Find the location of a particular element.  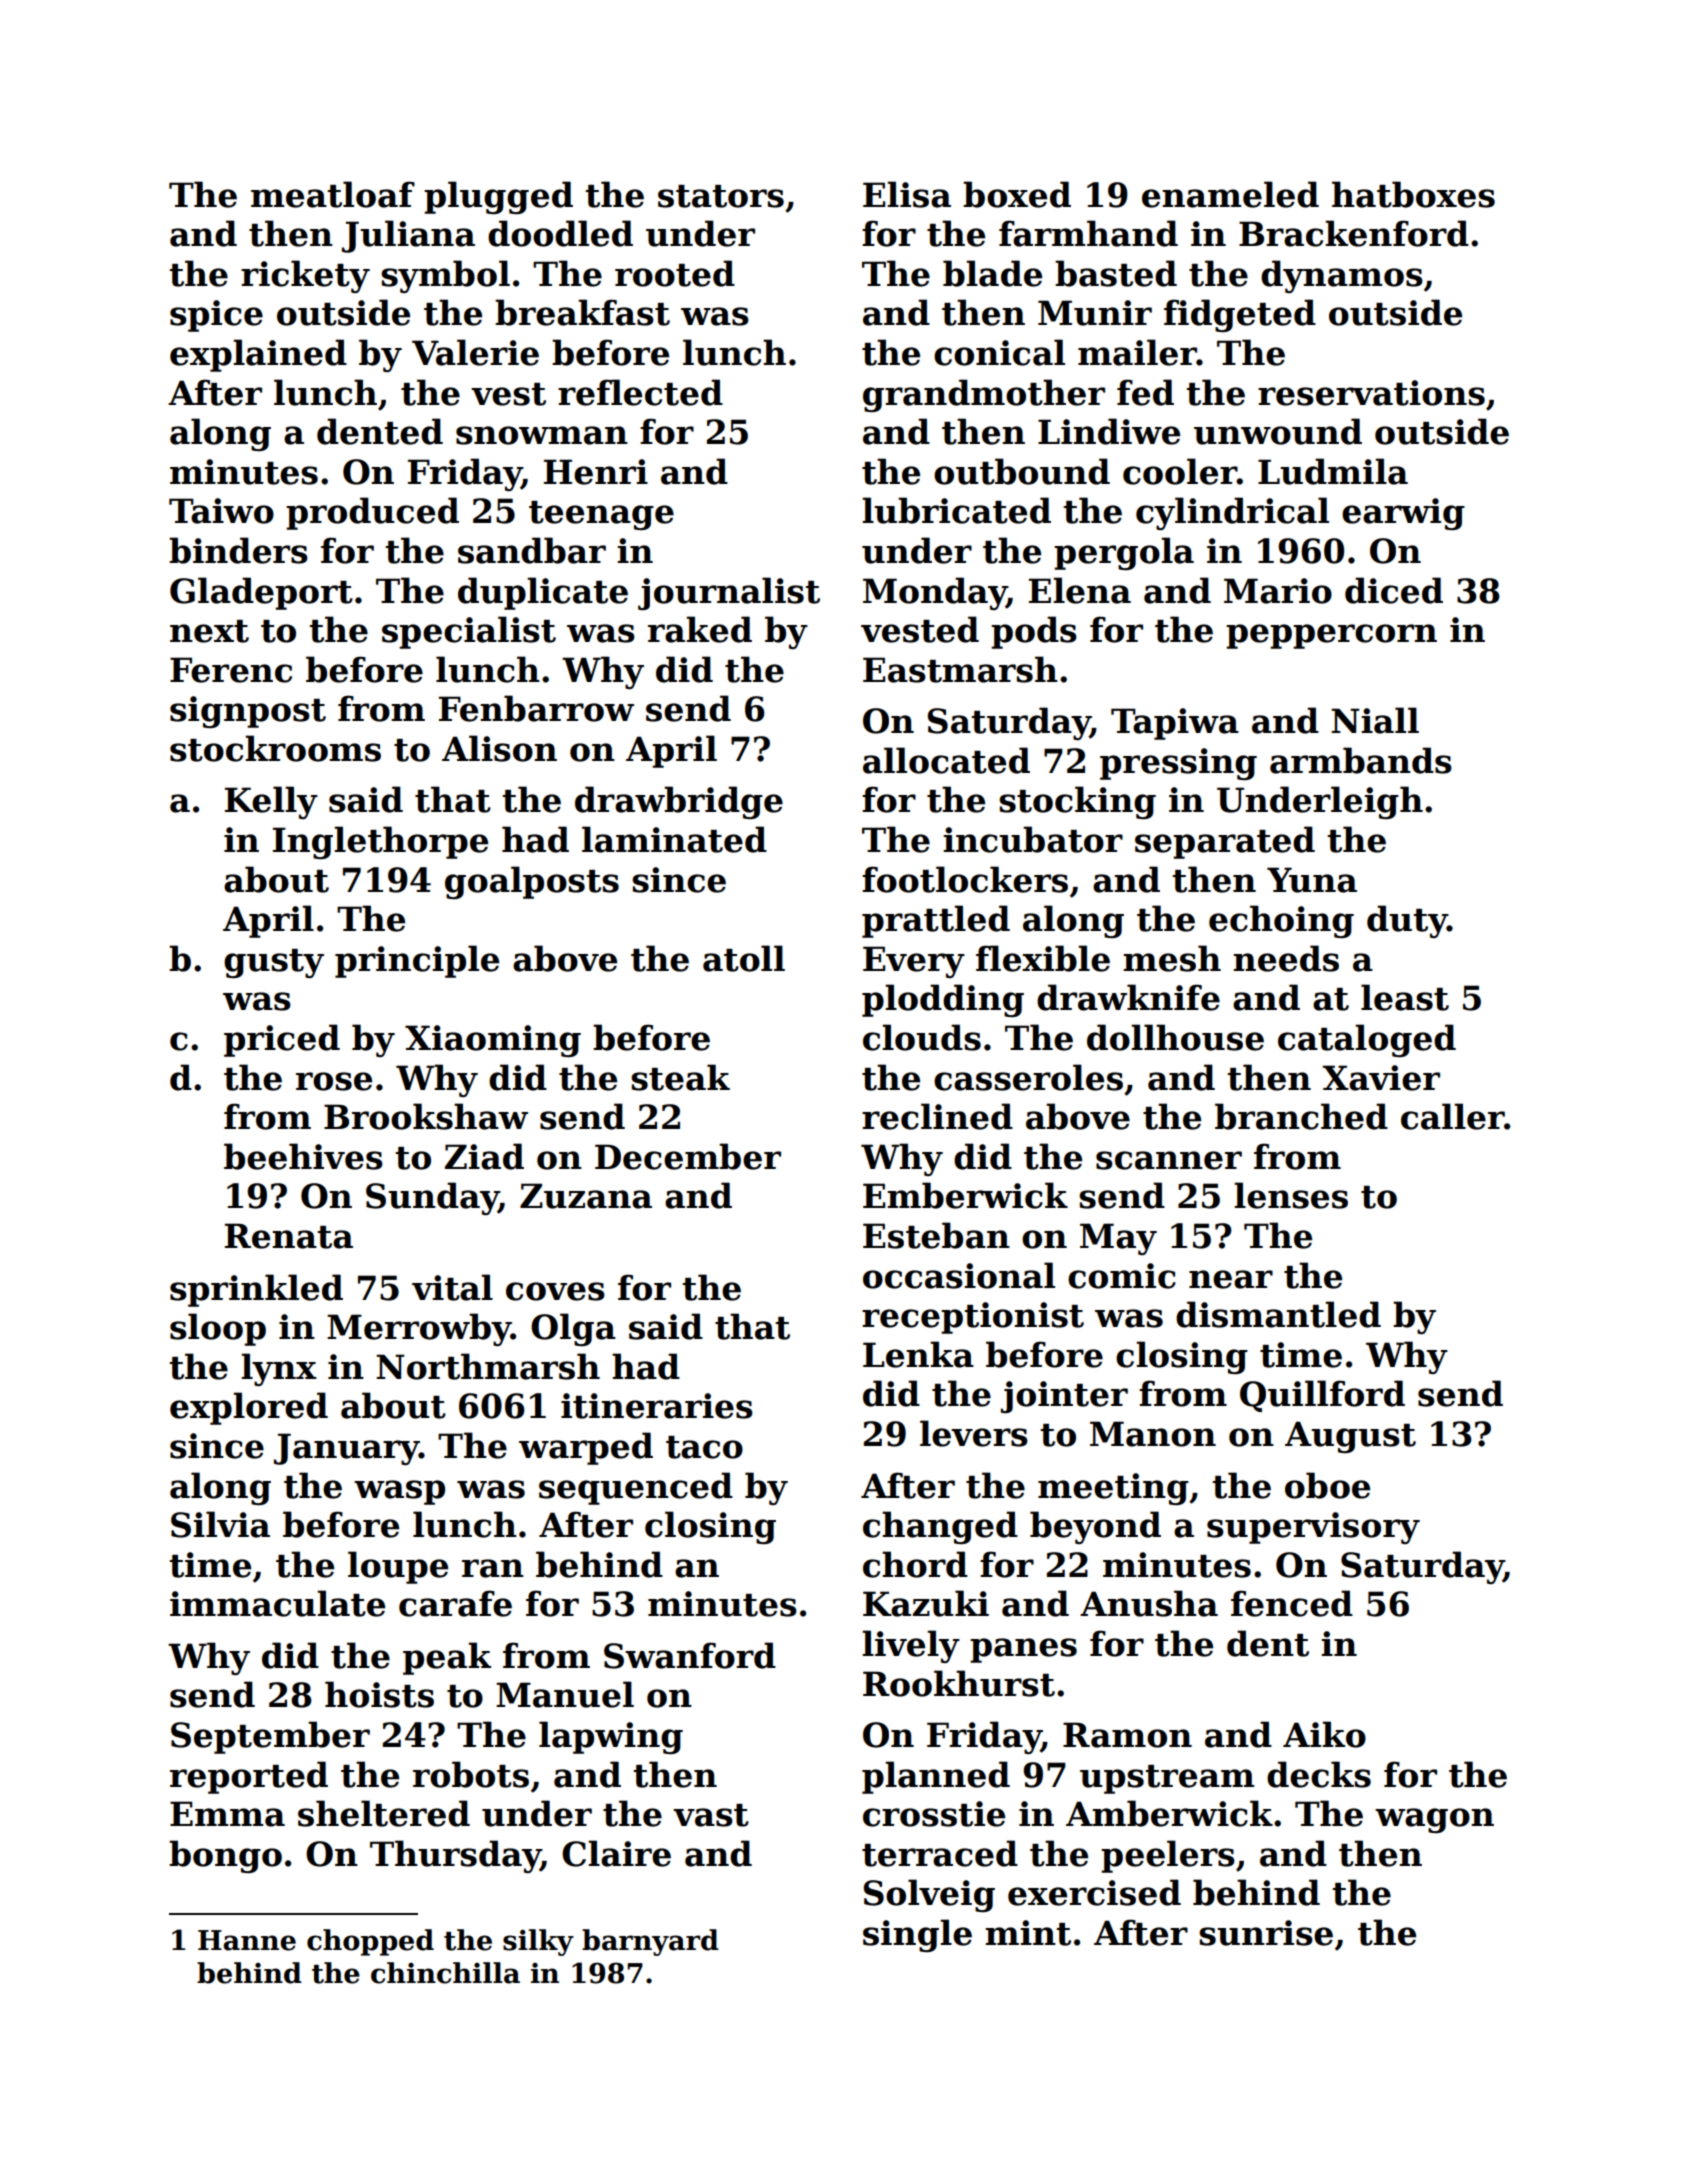

chord is located at coordinates (915, 1564).
